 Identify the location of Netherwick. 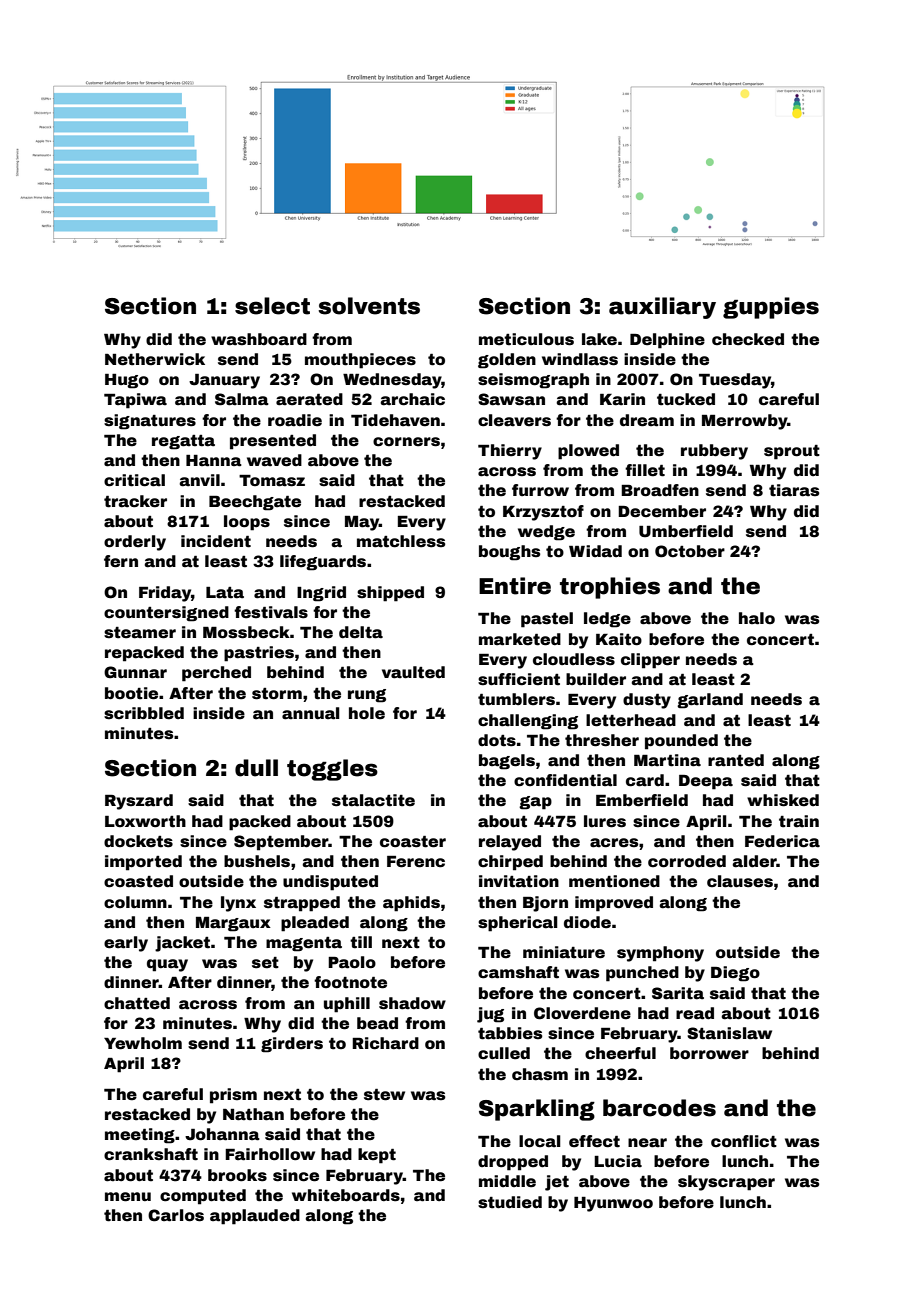
(155, 359).
